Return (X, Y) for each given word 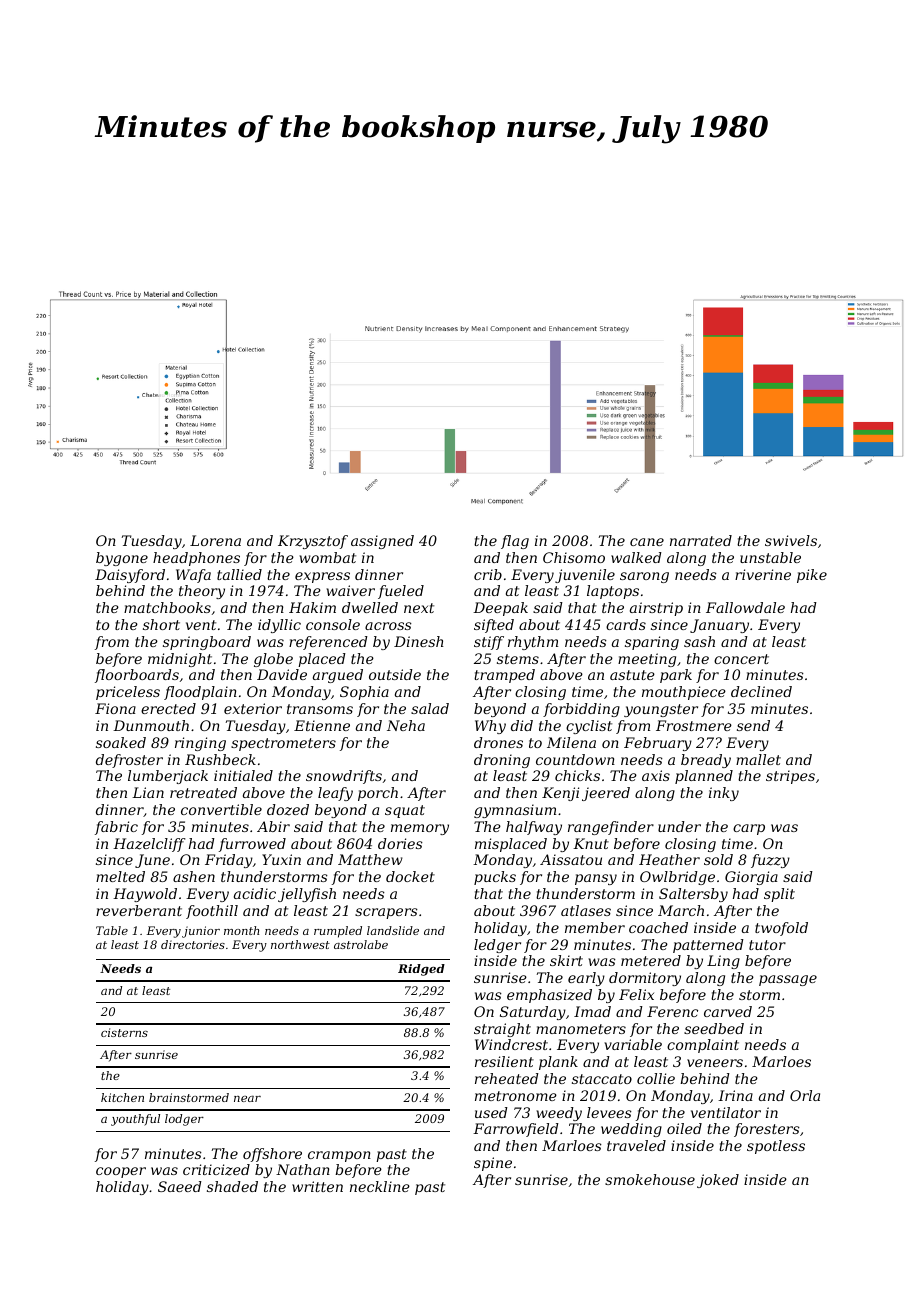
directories (193, 944)
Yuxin (281, 859)
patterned (708, 946)
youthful (135, 1120)
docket (410, 876)
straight (502, 1030)
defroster (129, 761)
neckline (380, 1186)
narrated (701, 540)
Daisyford (130, 576)
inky (724, 794)
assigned (382, 542)
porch (378, 794)
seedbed (714, 1028)
